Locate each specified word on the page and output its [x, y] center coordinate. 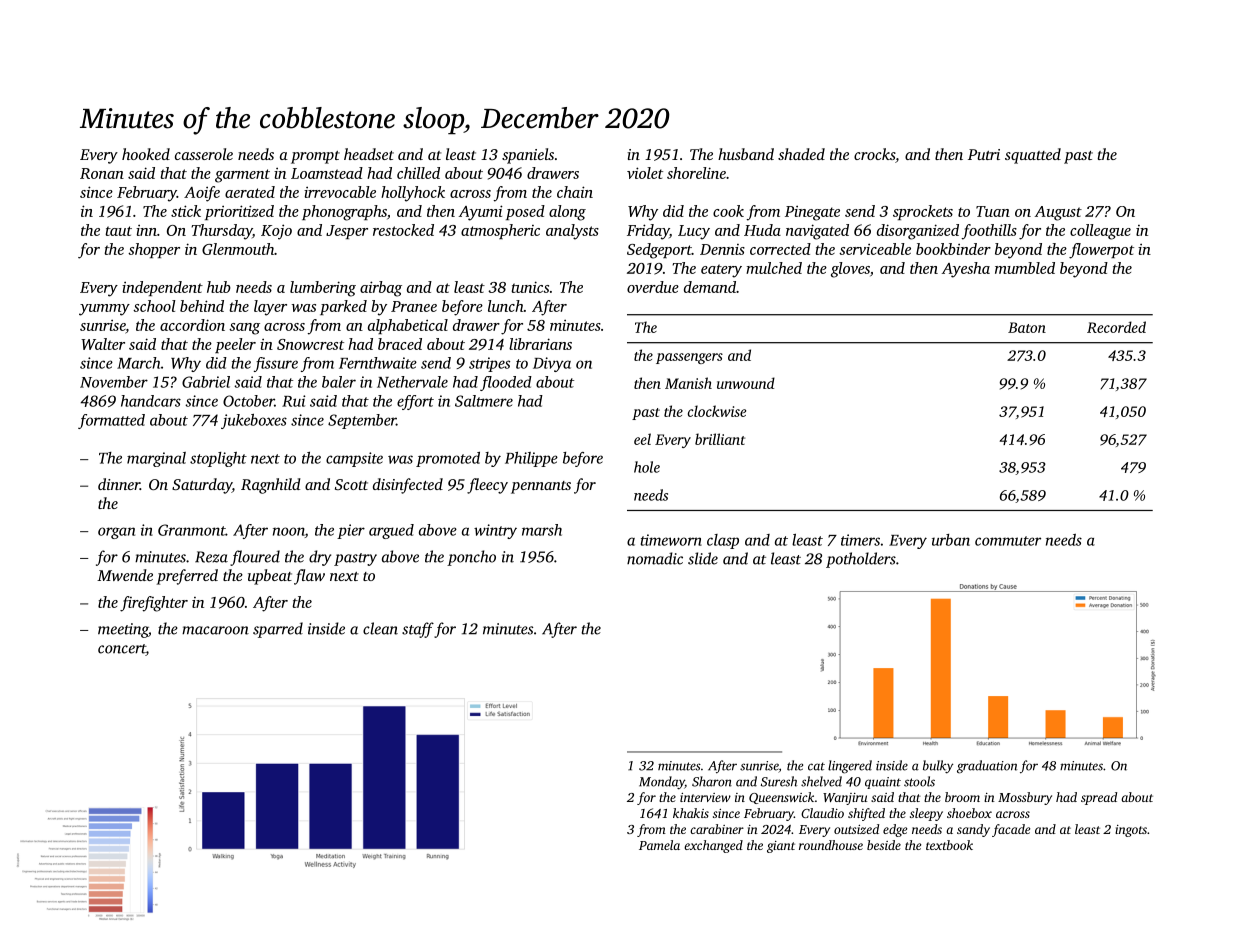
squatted [1033, 156]
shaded [801, 154]
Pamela [659, 845]
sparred [278, 630]
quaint [883, 783]
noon [289, 531]
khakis [691, 813]
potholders [861, 560]
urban [951, 540]
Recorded [1116, 327]
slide [703, 558]
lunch [506, 306]
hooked [146, 154]
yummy [104, 310]
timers [860, 540]
